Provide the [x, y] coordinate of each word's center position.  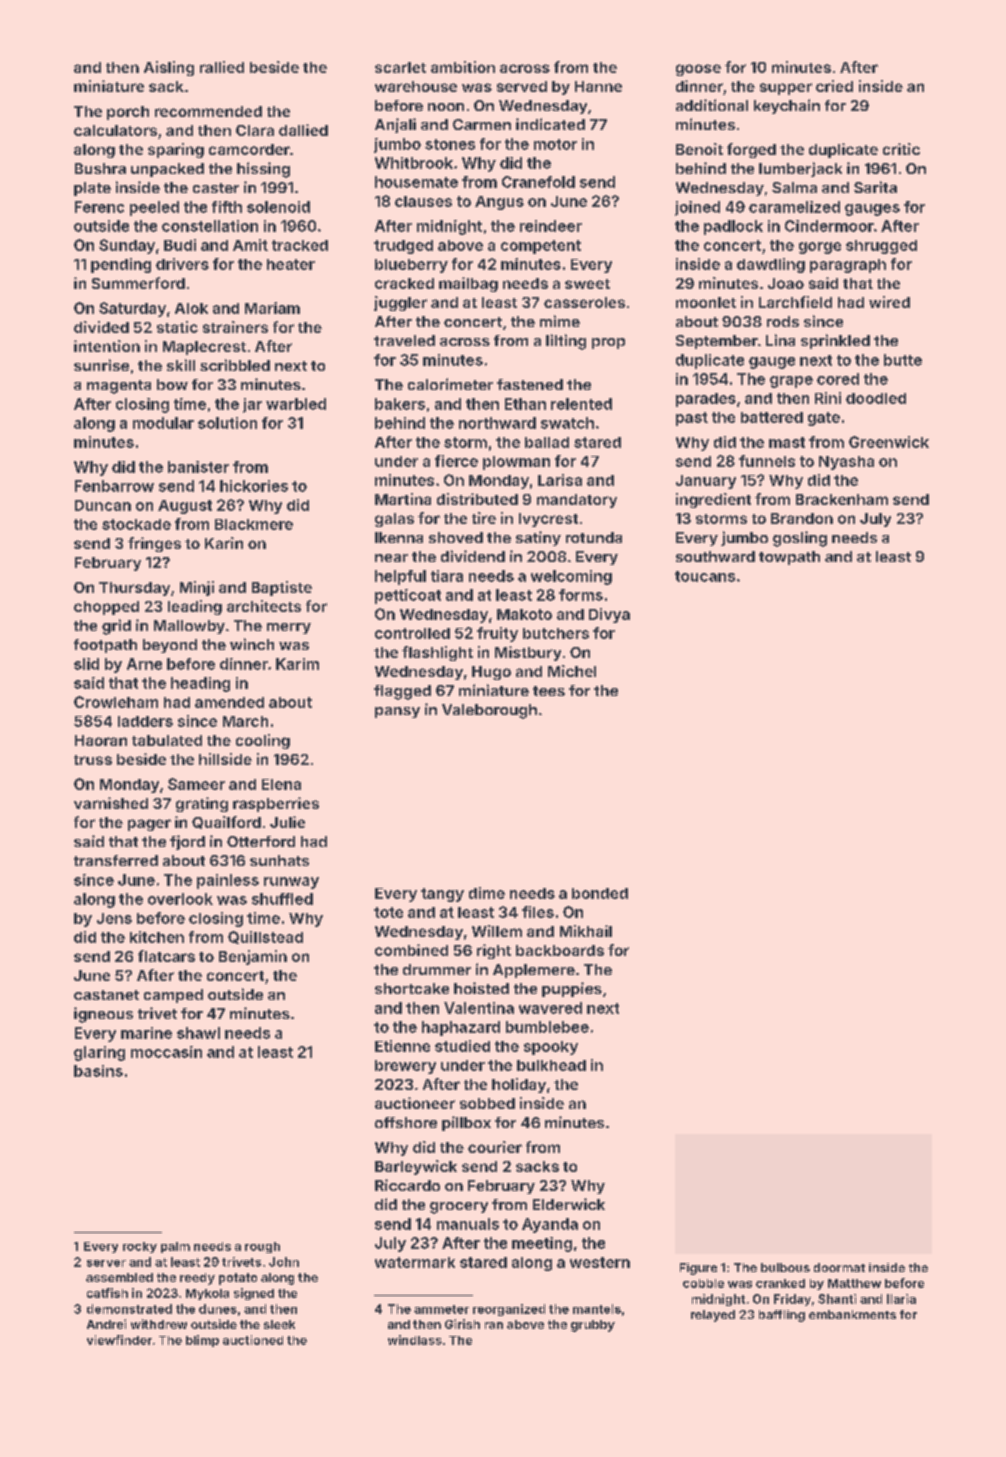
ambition [463, 67]
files [538, 912]
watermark [415, 1262]
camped [173, 996]
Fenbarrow [114, 486]
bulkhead [551, 1065]
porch [128, 113]
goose [698, 70]
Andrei [106, 1324]
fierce [456, 461]
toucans [705, 576]
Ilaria [901, 1299]
